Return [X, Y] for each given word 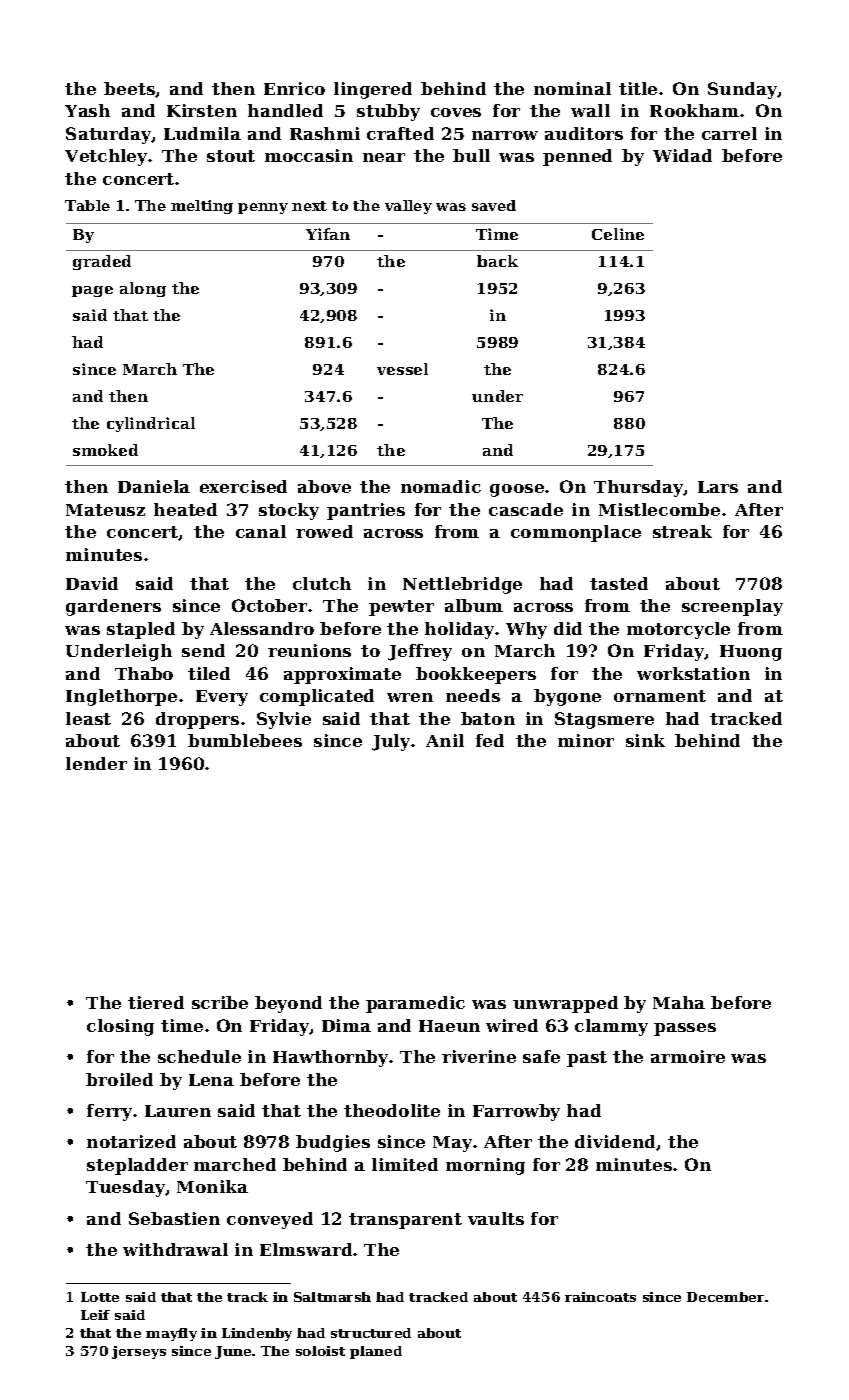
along [143, 289]
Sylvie [284, 720]
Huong [751, 653]
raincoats [600, 1297]
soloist [320, 1351]
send [203, 650]
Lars [718, 487]
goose [517, 490]
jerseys [139, 1352]
